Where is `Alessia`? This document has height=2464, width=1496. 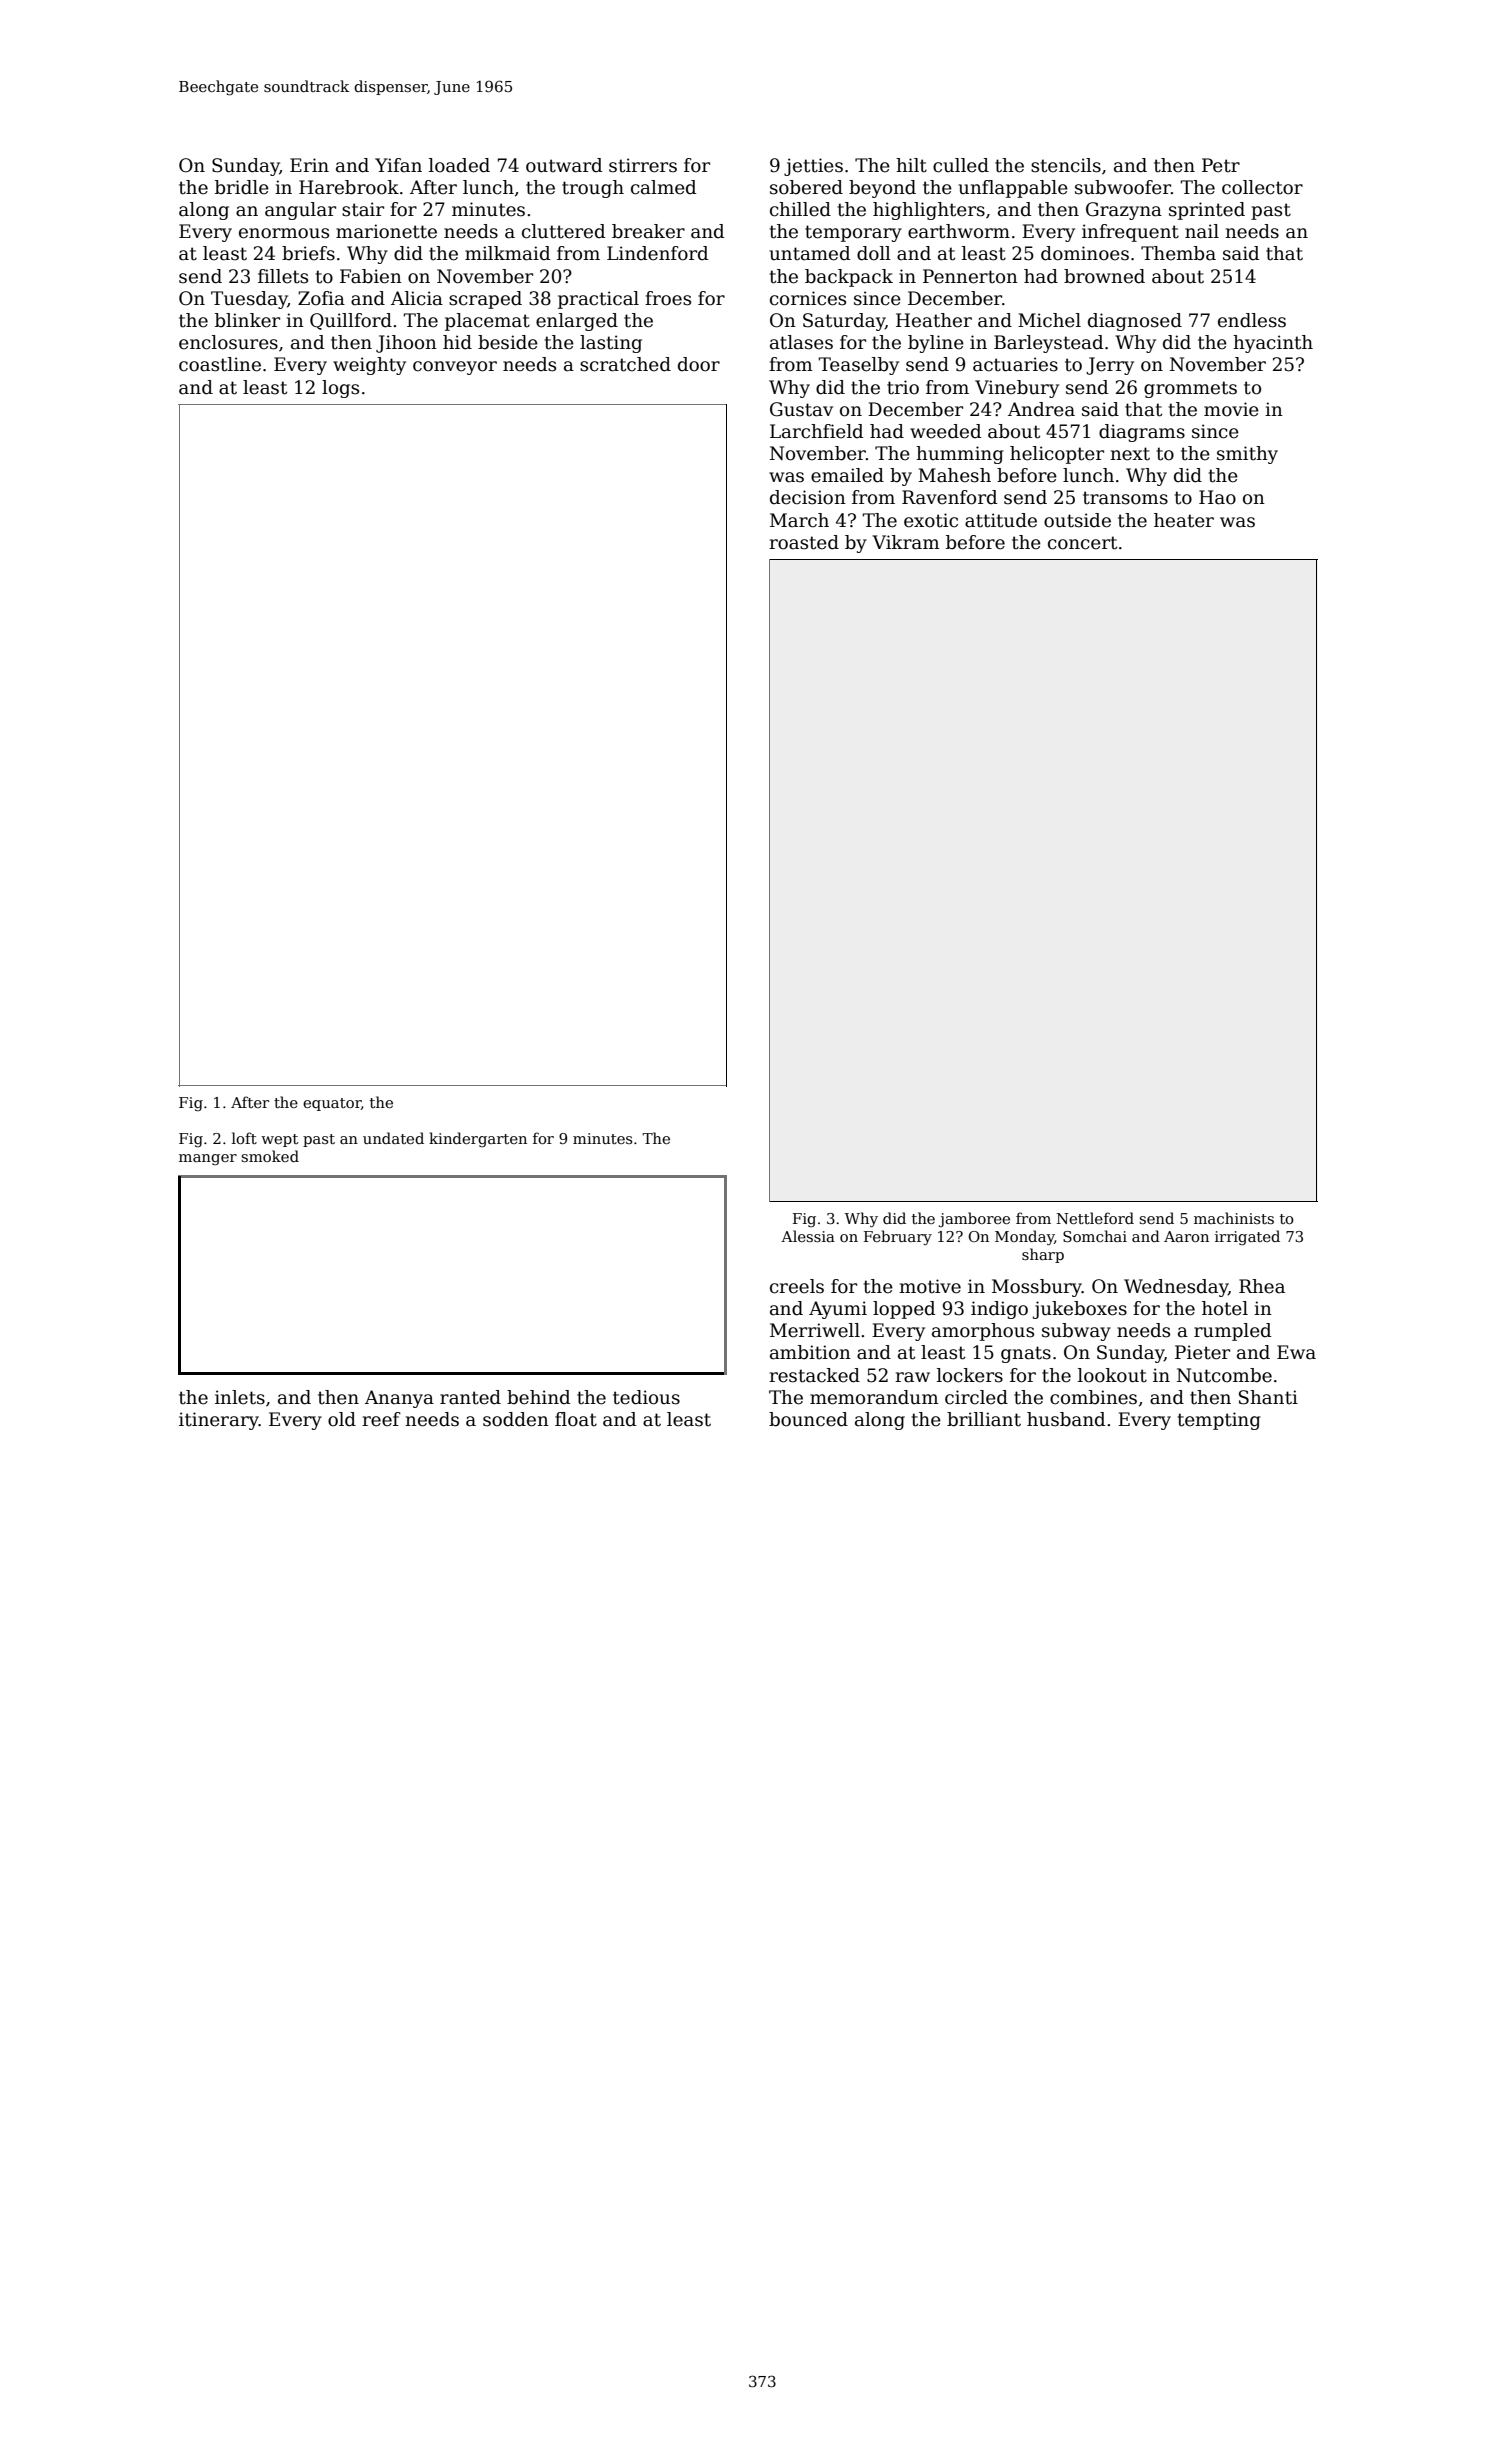 Alessia is located at coordinates (808, 1236).
